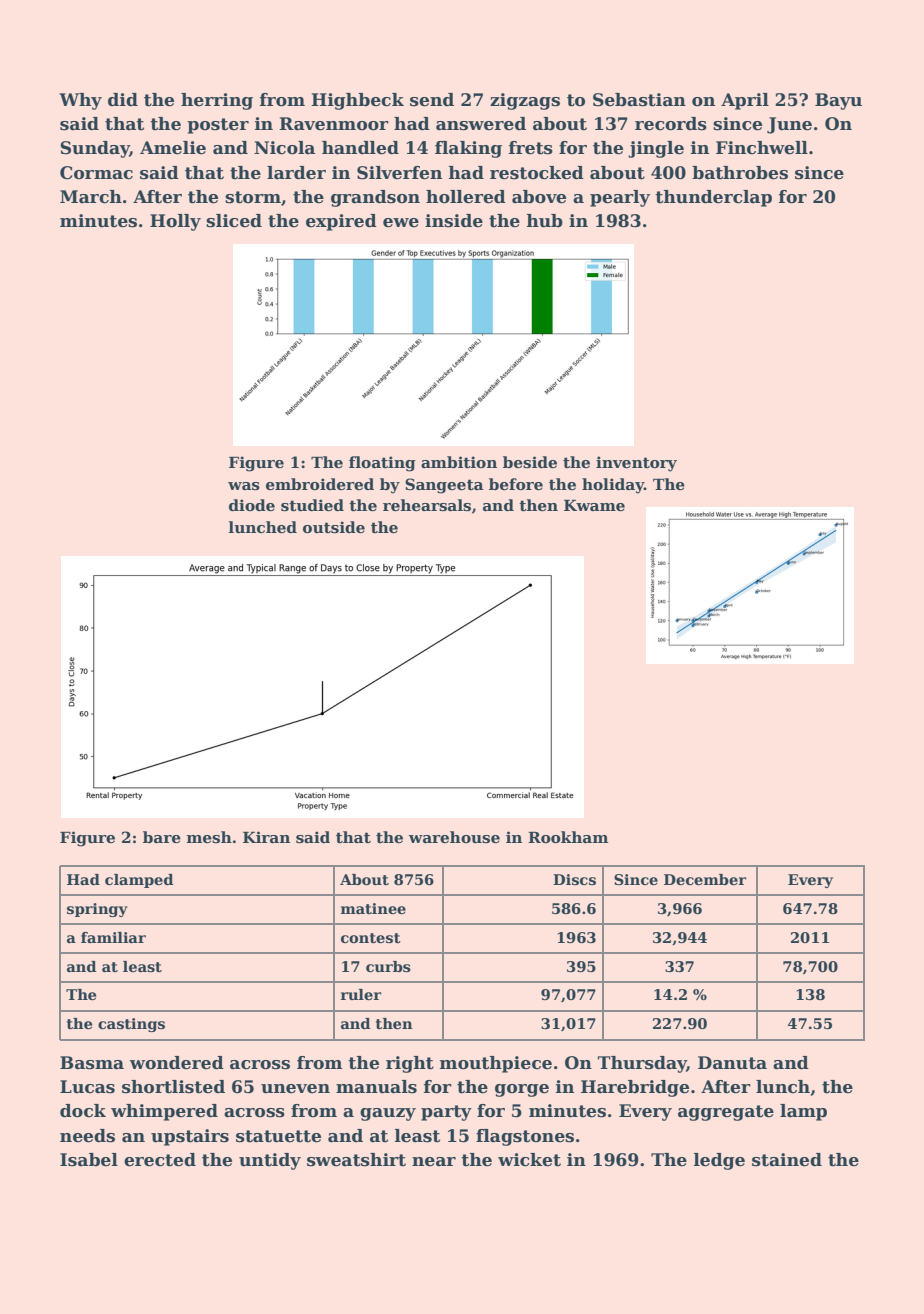 The image size is (924, 1314). What do you see at coordinates (671, 124) in the screenshot?
I see `records` at bounding box center [671, 124].
